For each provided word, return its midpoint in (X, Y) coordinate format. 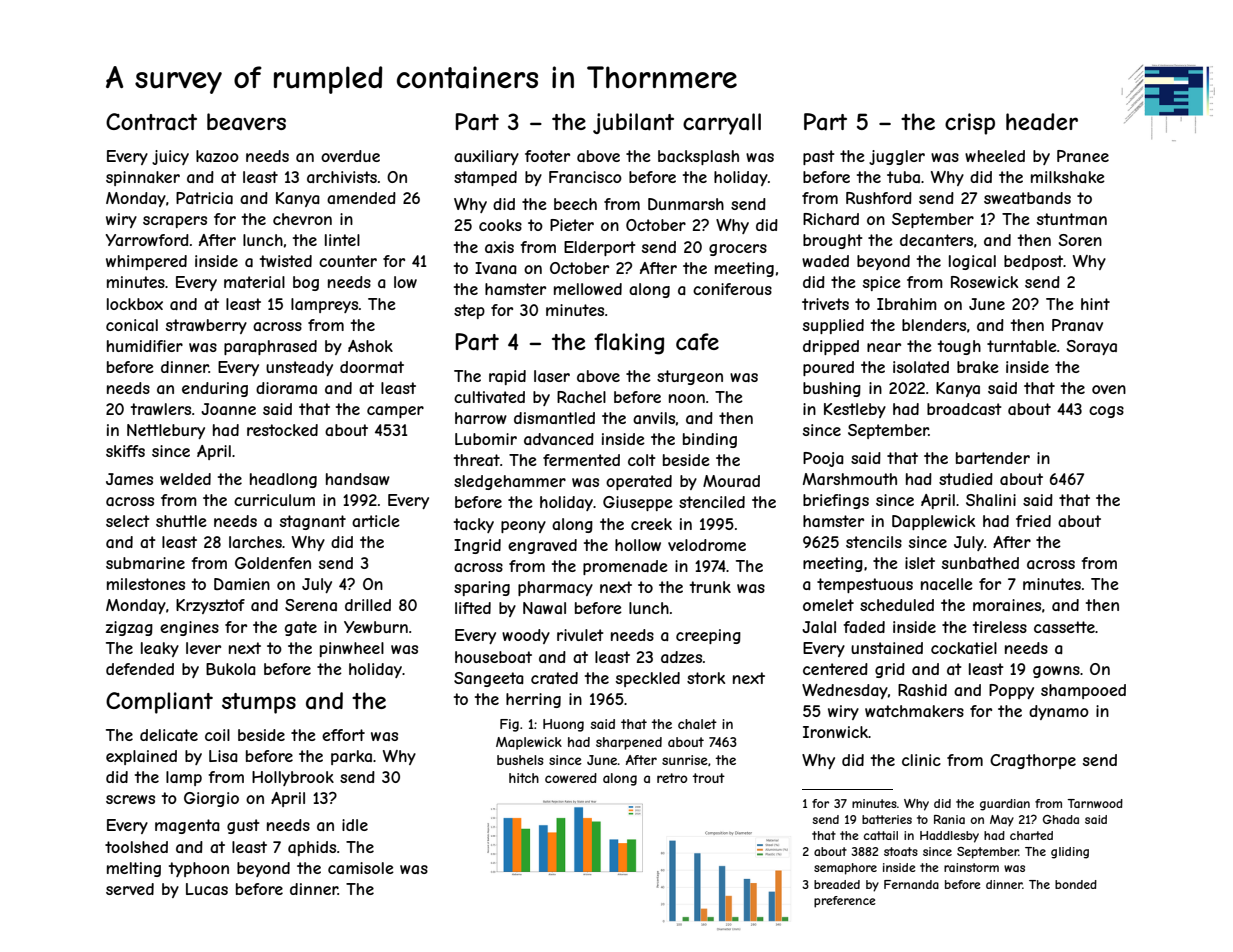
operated (639, 482)
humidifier (145, 346)
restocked (282, 430)
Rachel (581, 397)
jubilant (633, 123)
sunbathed (980, 563)
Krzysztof (210, 606)
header (1042, 122)
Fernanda (911, 884)
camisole (361, 868)
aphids (312, 848)
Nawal (544, 608)
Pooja (823, 459)
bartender (993, 458)
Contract (151, 122)
